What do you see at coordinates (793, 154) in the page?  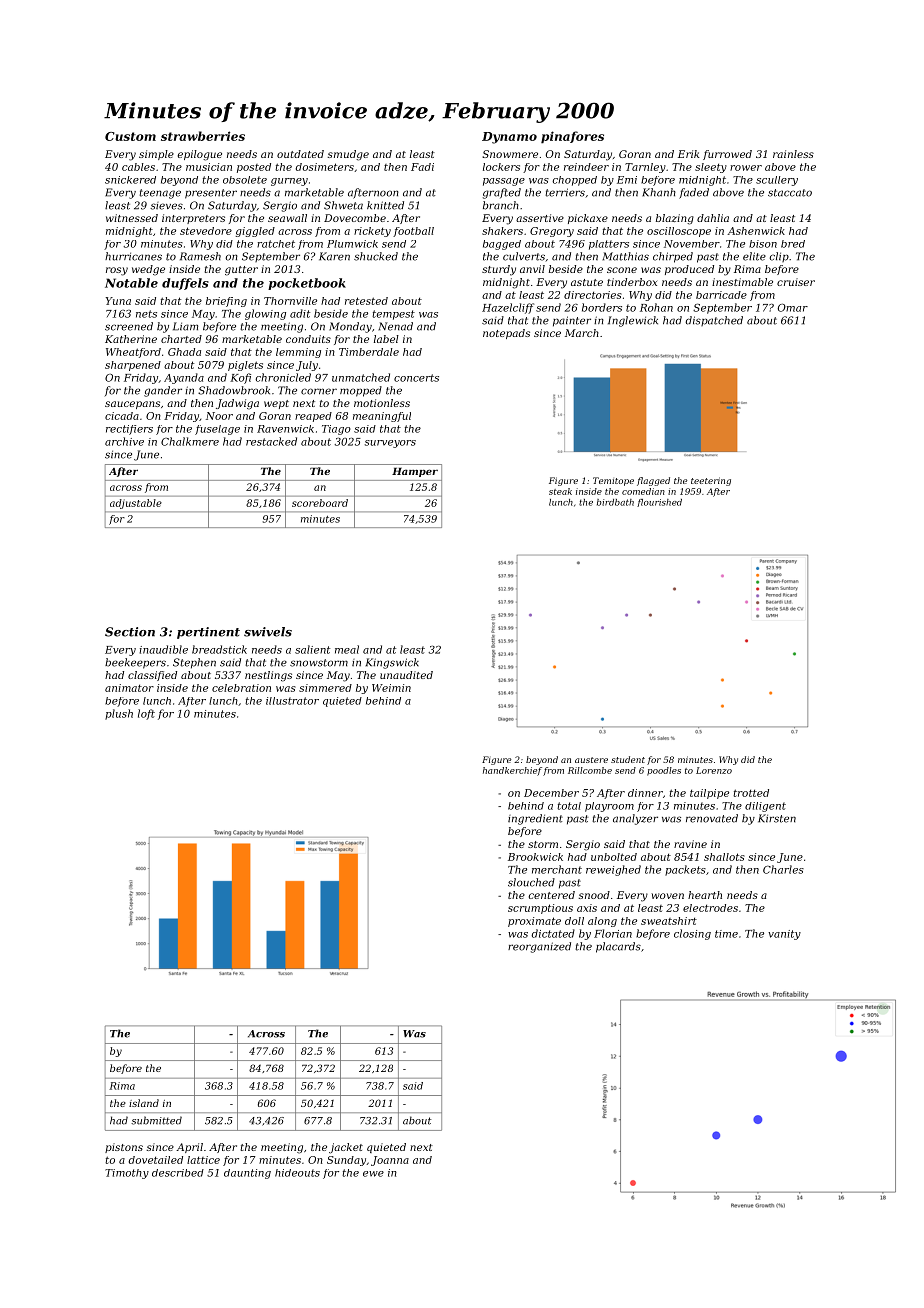 I see `rainless` at bounding box center [793, 154].
